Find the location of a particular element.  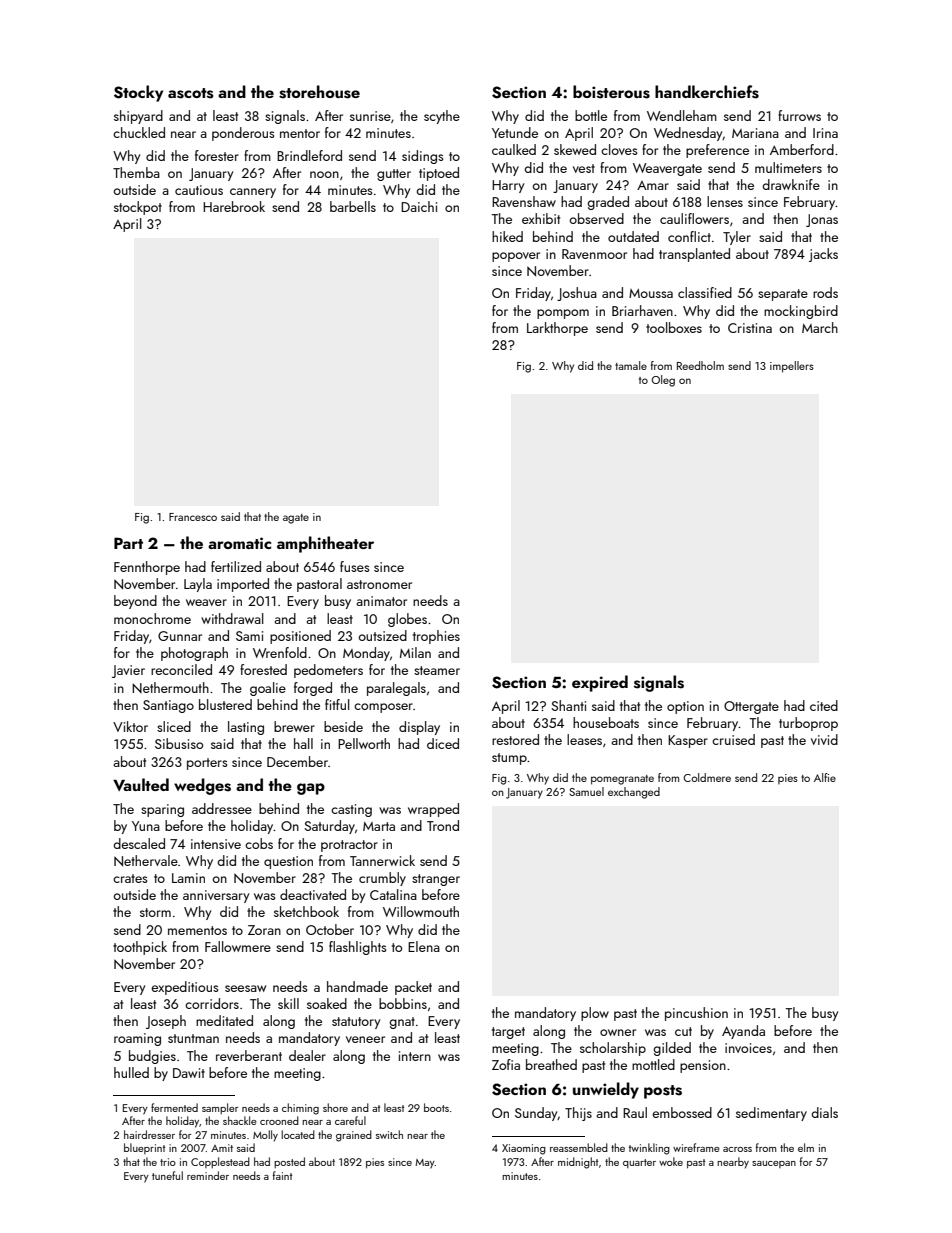

tamale is located at coordinates (631, 365).
